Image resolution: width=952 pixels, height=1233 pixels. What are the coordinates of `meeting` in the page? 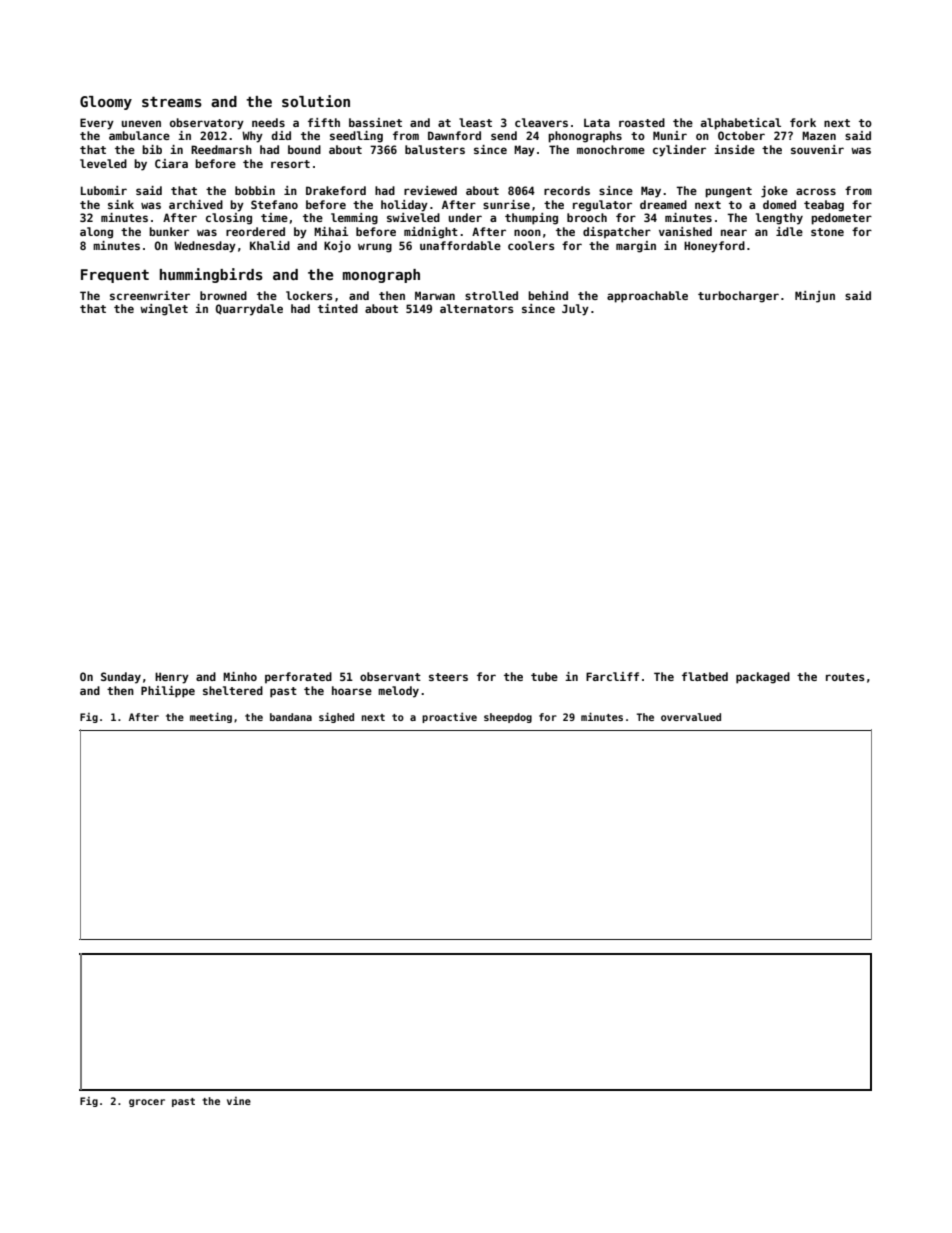 It's located at (211, 717).
